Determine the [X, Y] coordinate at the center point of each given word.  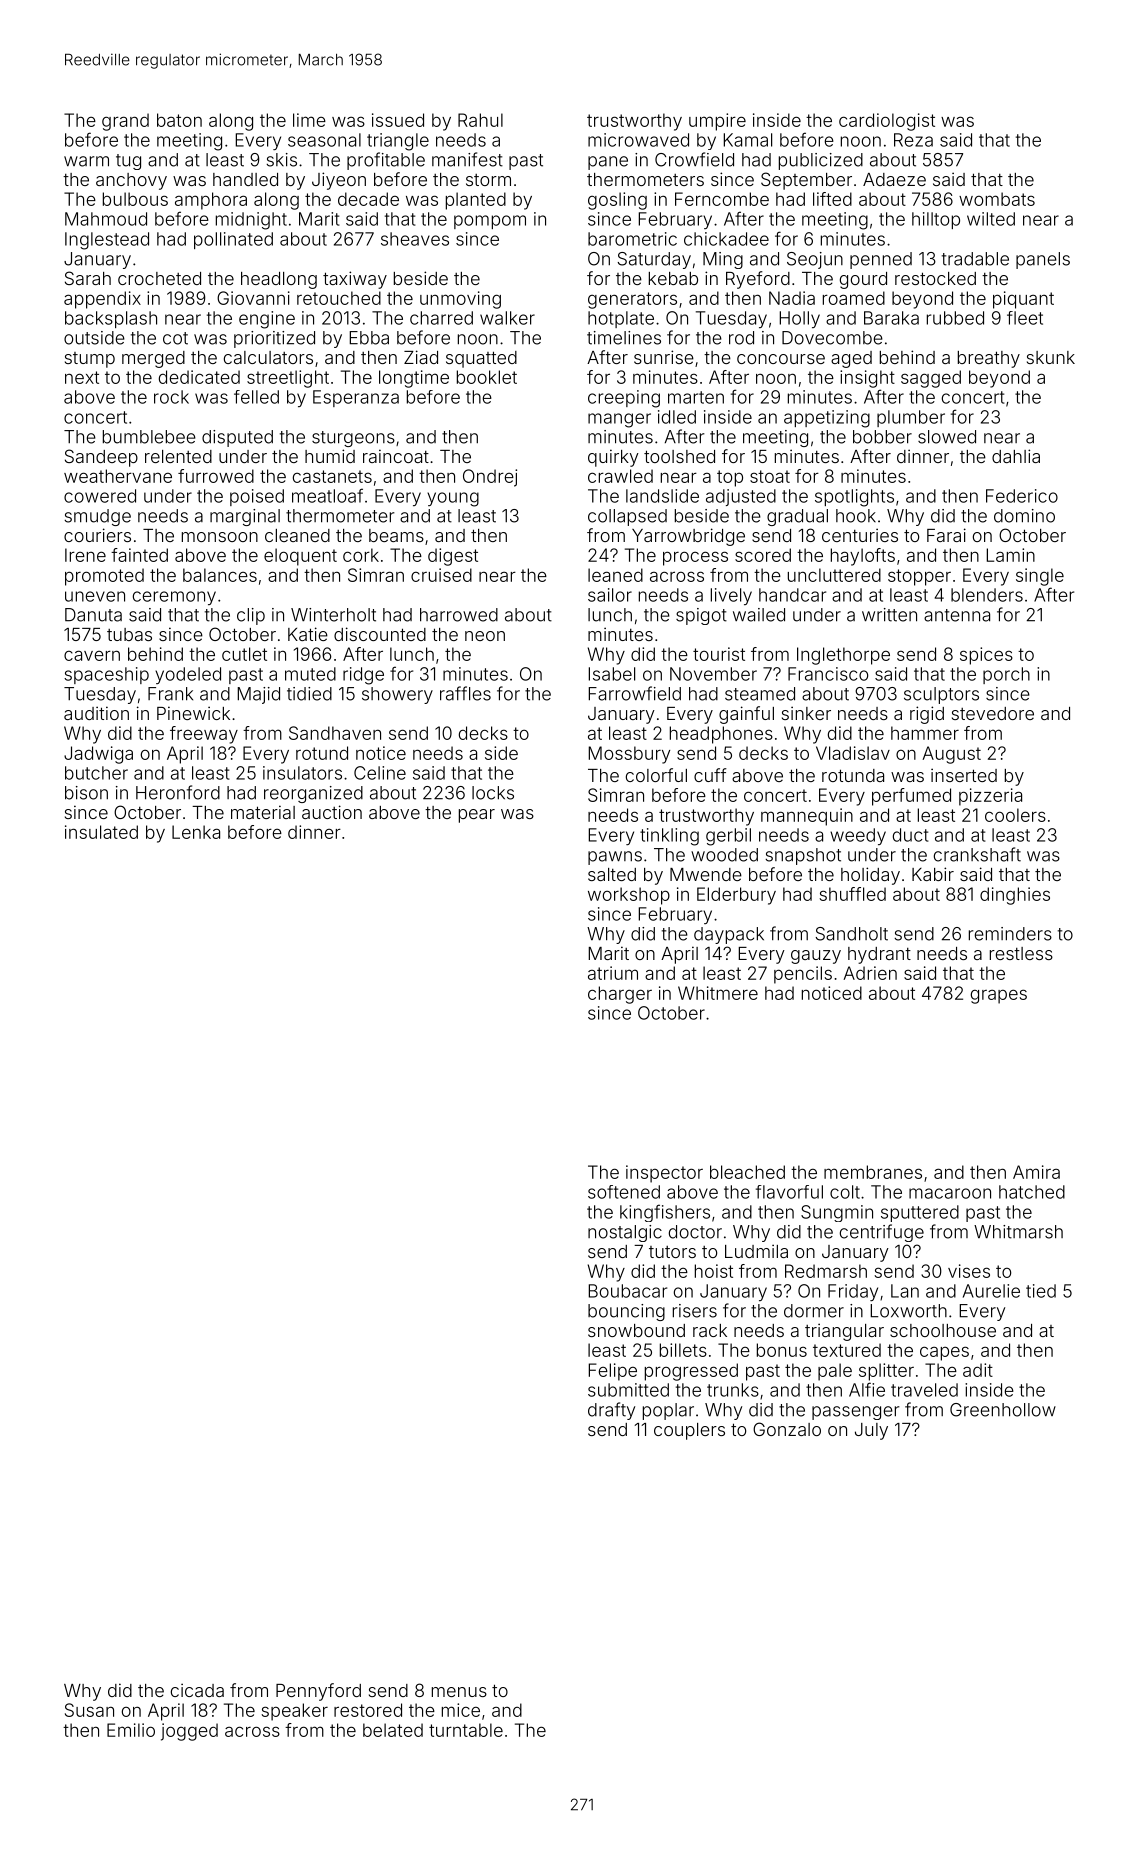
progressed [691, 1372]
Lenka [196, 832]
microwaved [638, 140]
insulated [101, 832]
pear [477, 816]
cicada [197, 1690]
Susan [89, 1710]
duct [911, 835]
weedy [858, 836]
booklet [487, 377]
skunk [1051, 357]
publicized [821, 161]
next [82, 377]
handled [245, 179]
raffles [465, 693]
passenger [856, 1413]
